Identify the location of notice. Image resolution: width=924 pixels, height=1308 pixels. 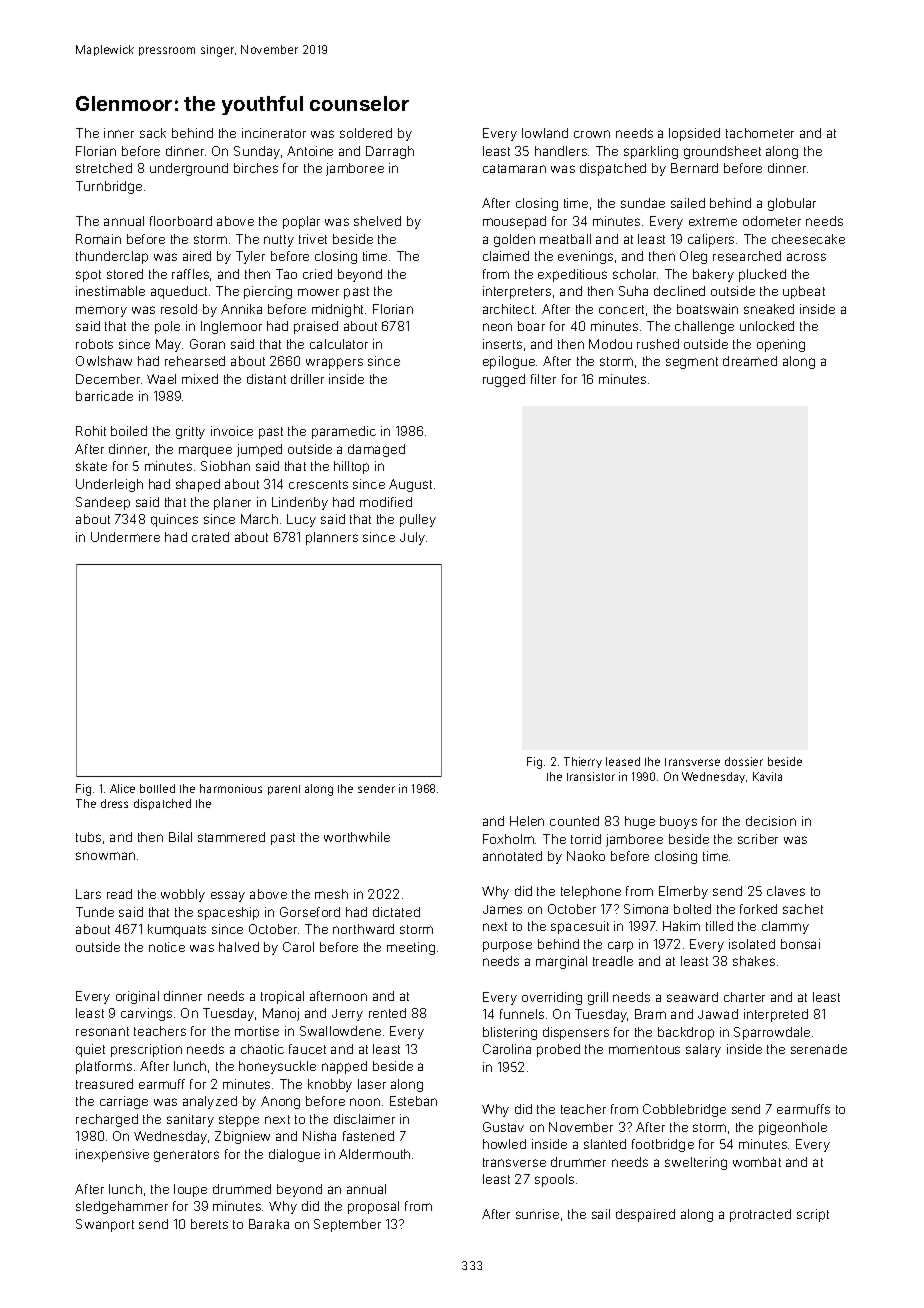
(167, 947).
